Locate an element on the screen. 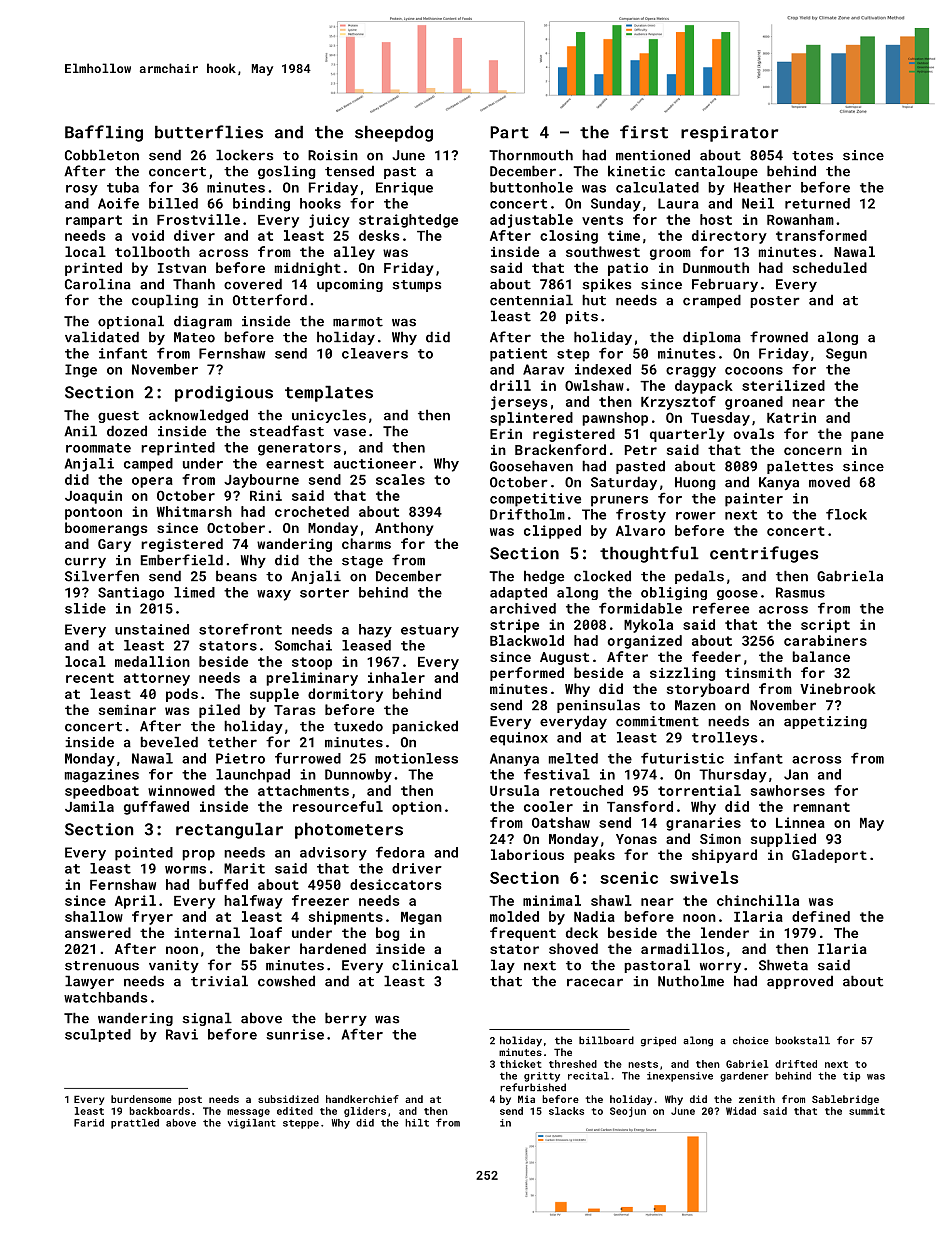 The image size is (952, 1233). splintered is located at coordinates (531, 419).
